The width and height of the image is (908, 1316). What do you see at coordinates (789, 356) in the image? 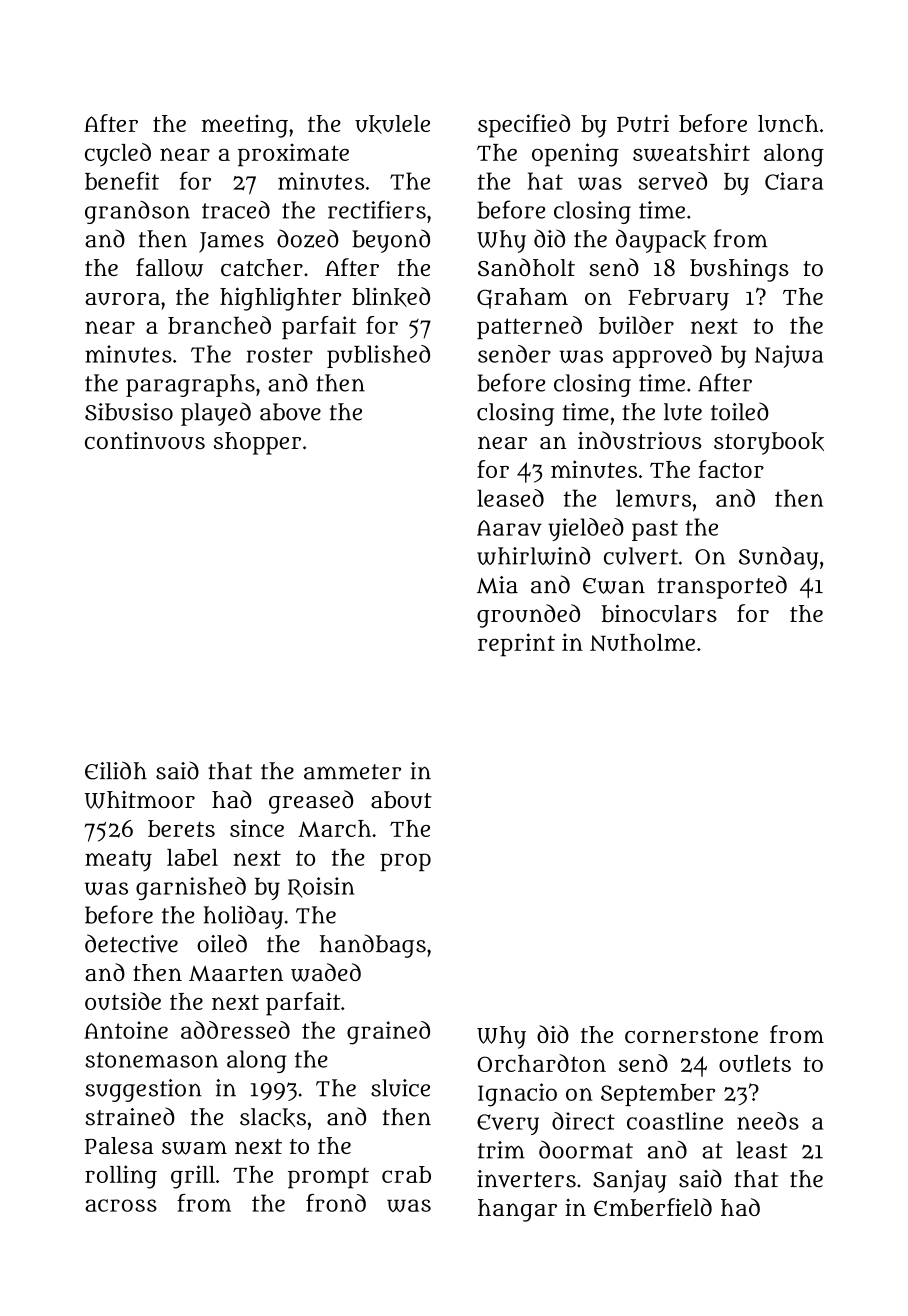
I see `Najwa` at bounding box center [789, 356].
